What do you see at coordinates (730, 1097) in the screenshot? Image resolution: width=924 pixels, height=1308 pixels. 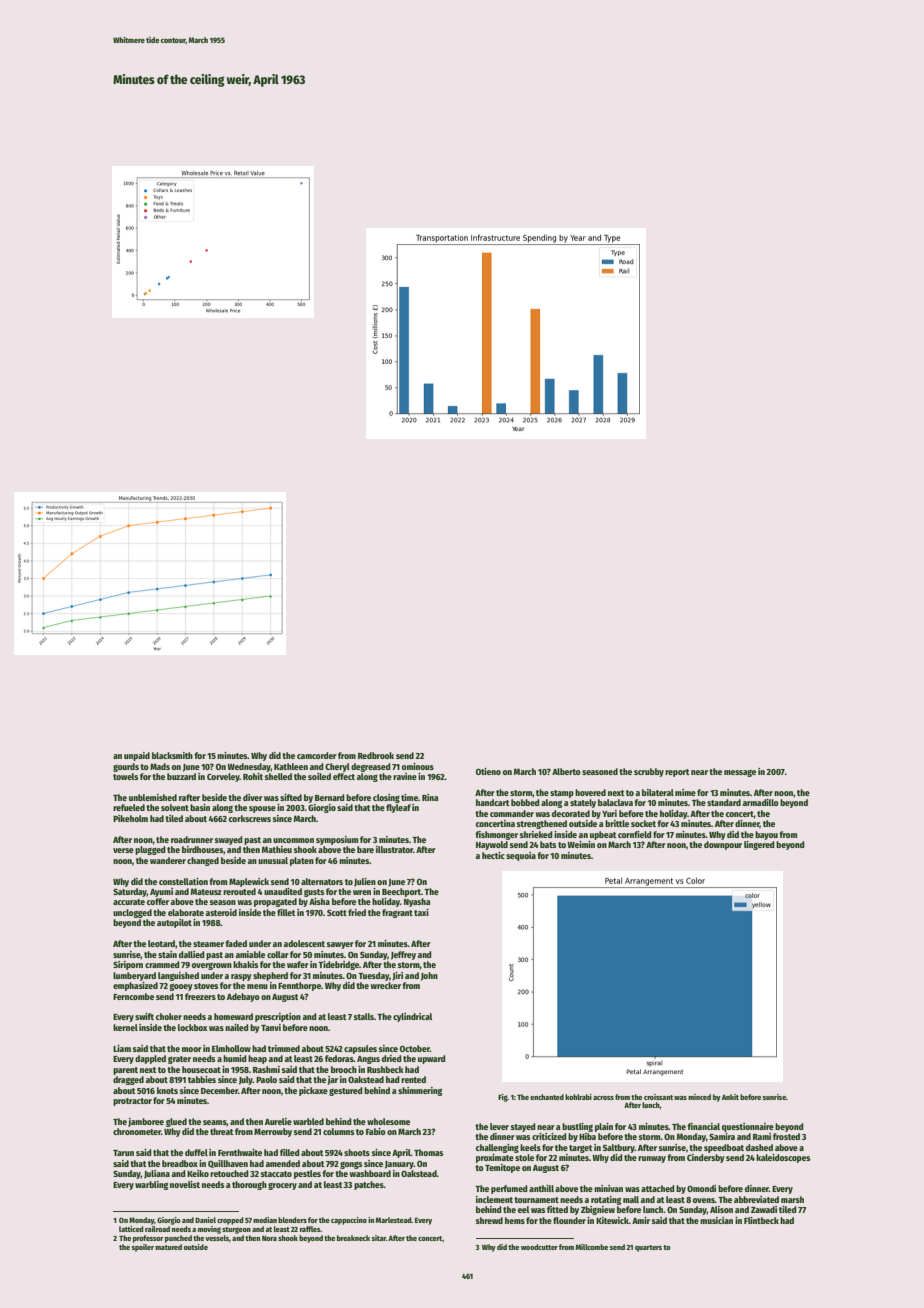 I see `Ankit` at bounding box center [730, 1097].
